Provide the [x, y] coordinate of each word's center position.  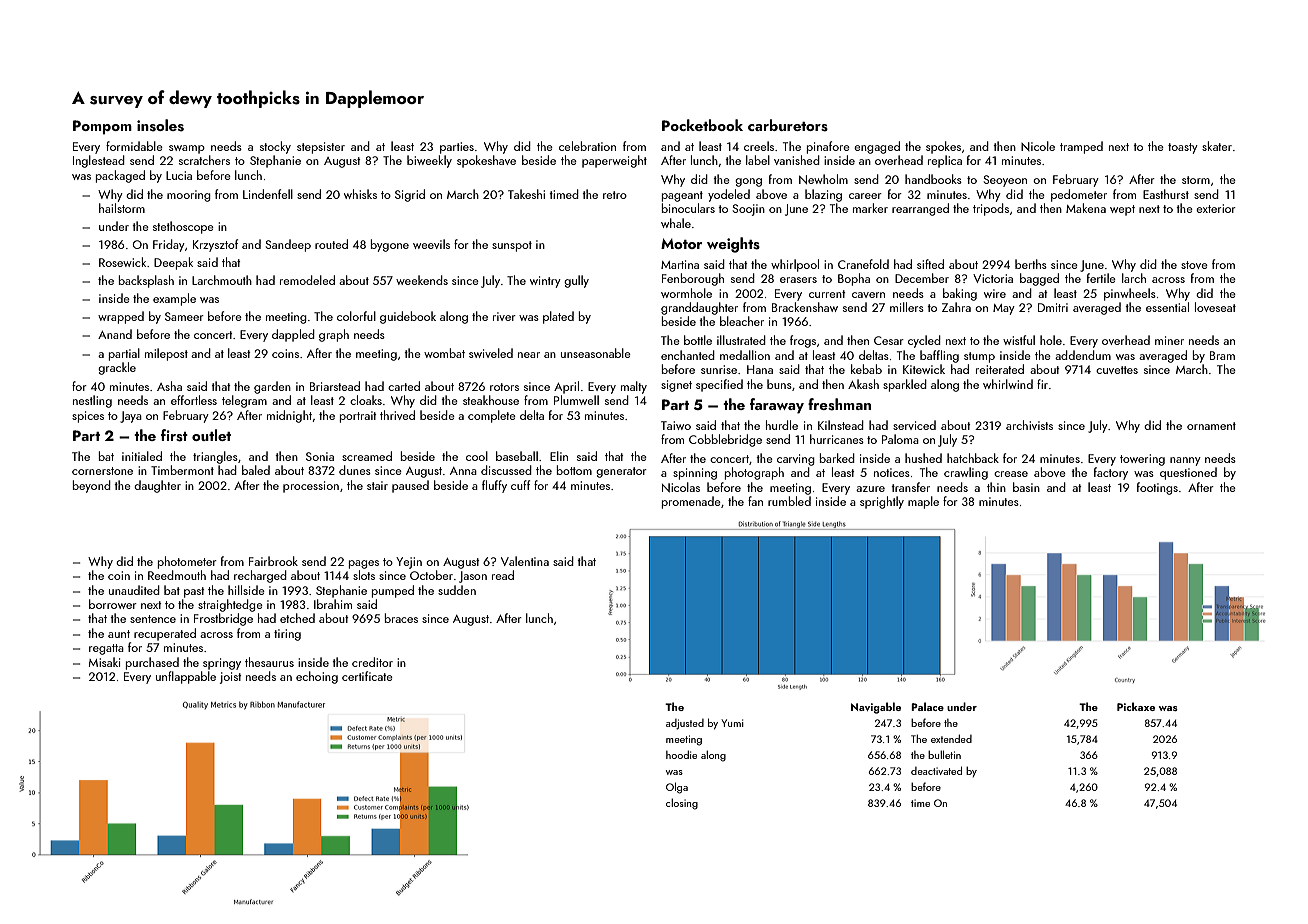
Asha [169, 386]
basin [1026, 487]
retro [615, 195]
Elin [559, 456]
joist [230, 678]
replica [945, 161]
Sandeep [288, 245]
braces [401, 618]
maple [923, 502]
